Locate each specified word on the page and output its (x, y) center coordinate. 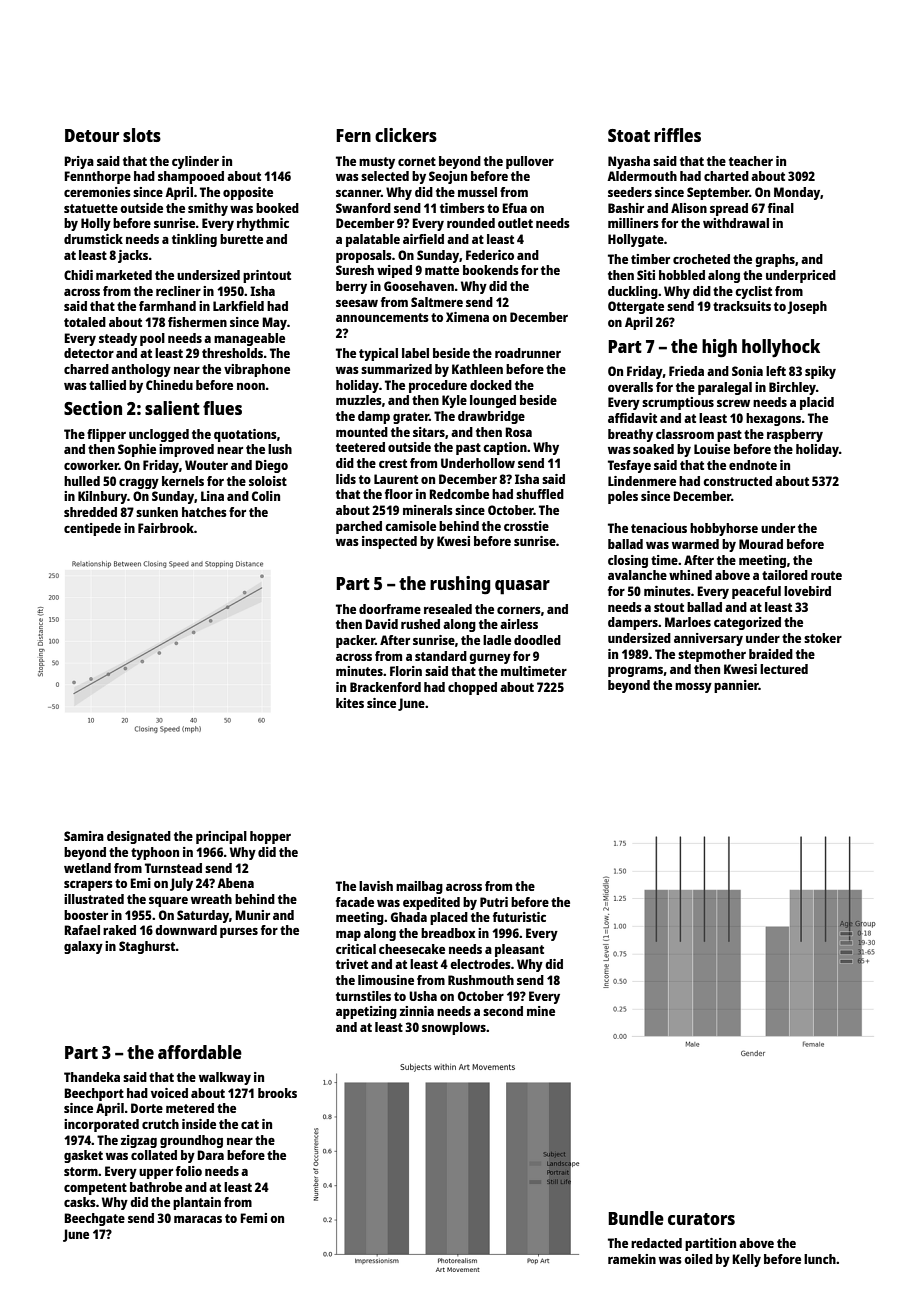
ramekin (632, 1259)
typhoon (155, 853)
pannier (736, 686)
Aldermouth (642, 176)
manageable (249, 339)
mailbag (419, 887)
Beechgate (94, 1219)
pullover (530, 162)
